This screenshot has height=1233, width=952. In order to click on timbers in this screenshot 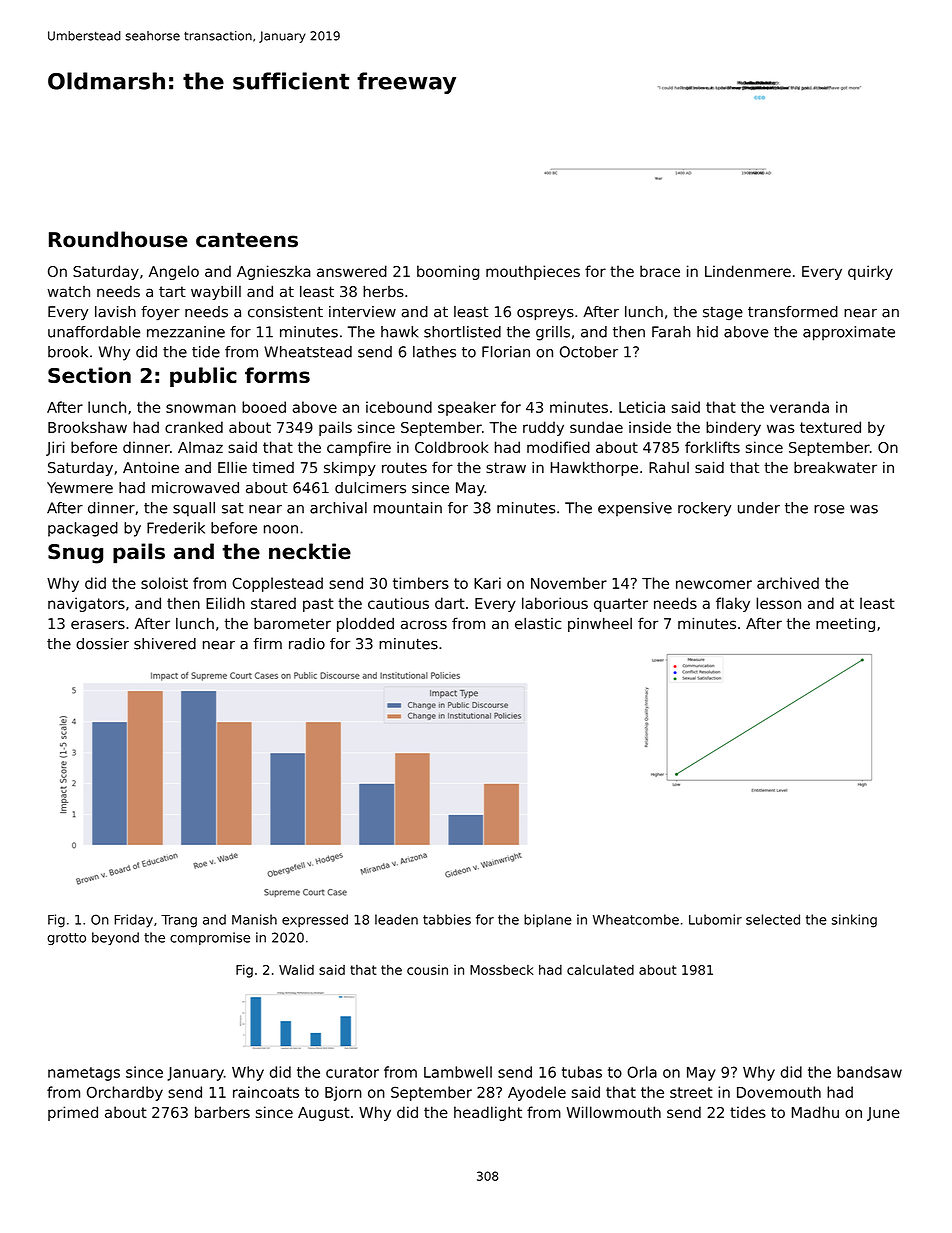, I will do `click(421, 583)`.
